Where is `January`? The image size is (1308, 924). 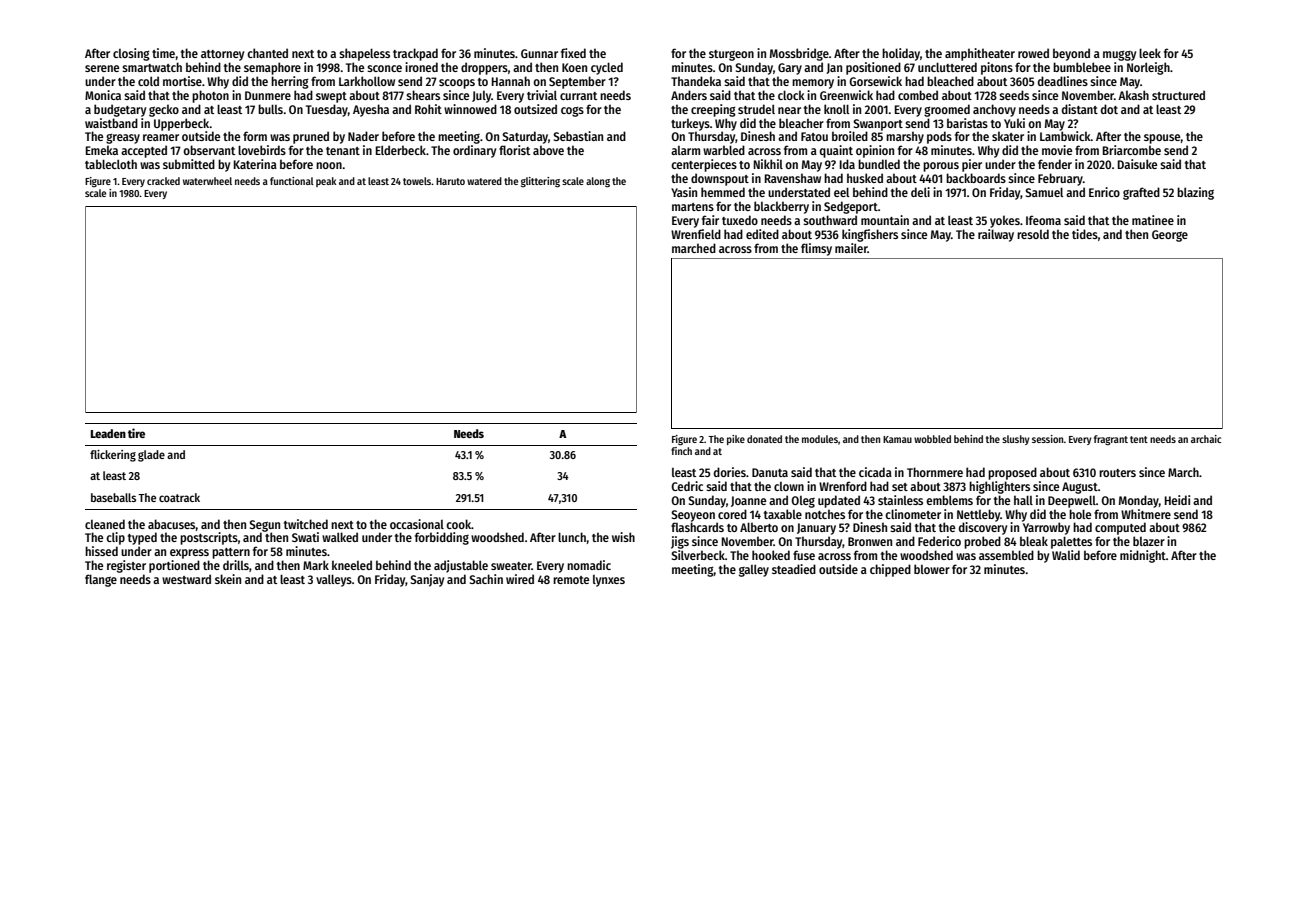 January is located at coordinates (816, 529).
